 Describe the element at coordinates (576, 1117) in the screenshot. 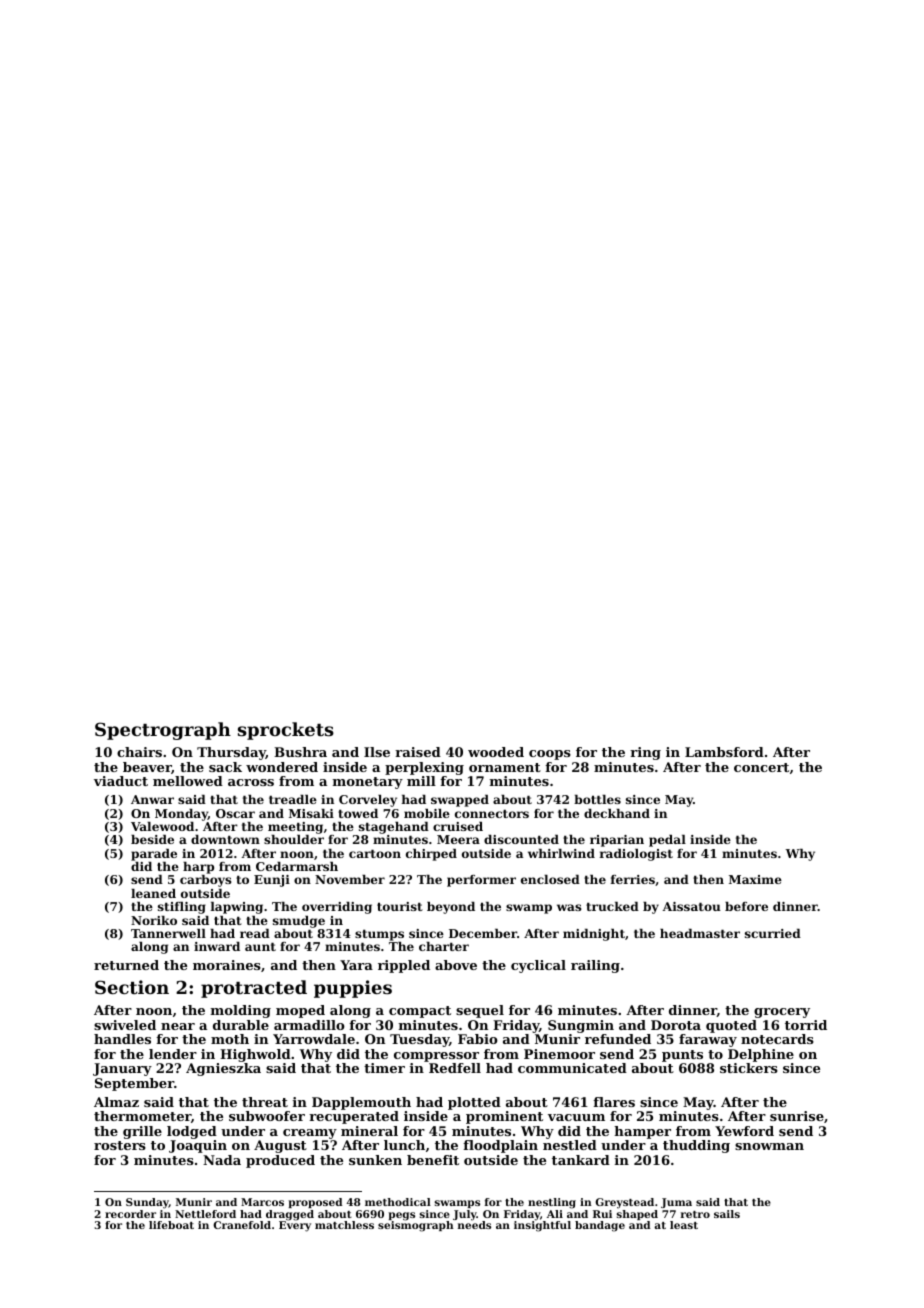

I see `vacuum` at that location.
